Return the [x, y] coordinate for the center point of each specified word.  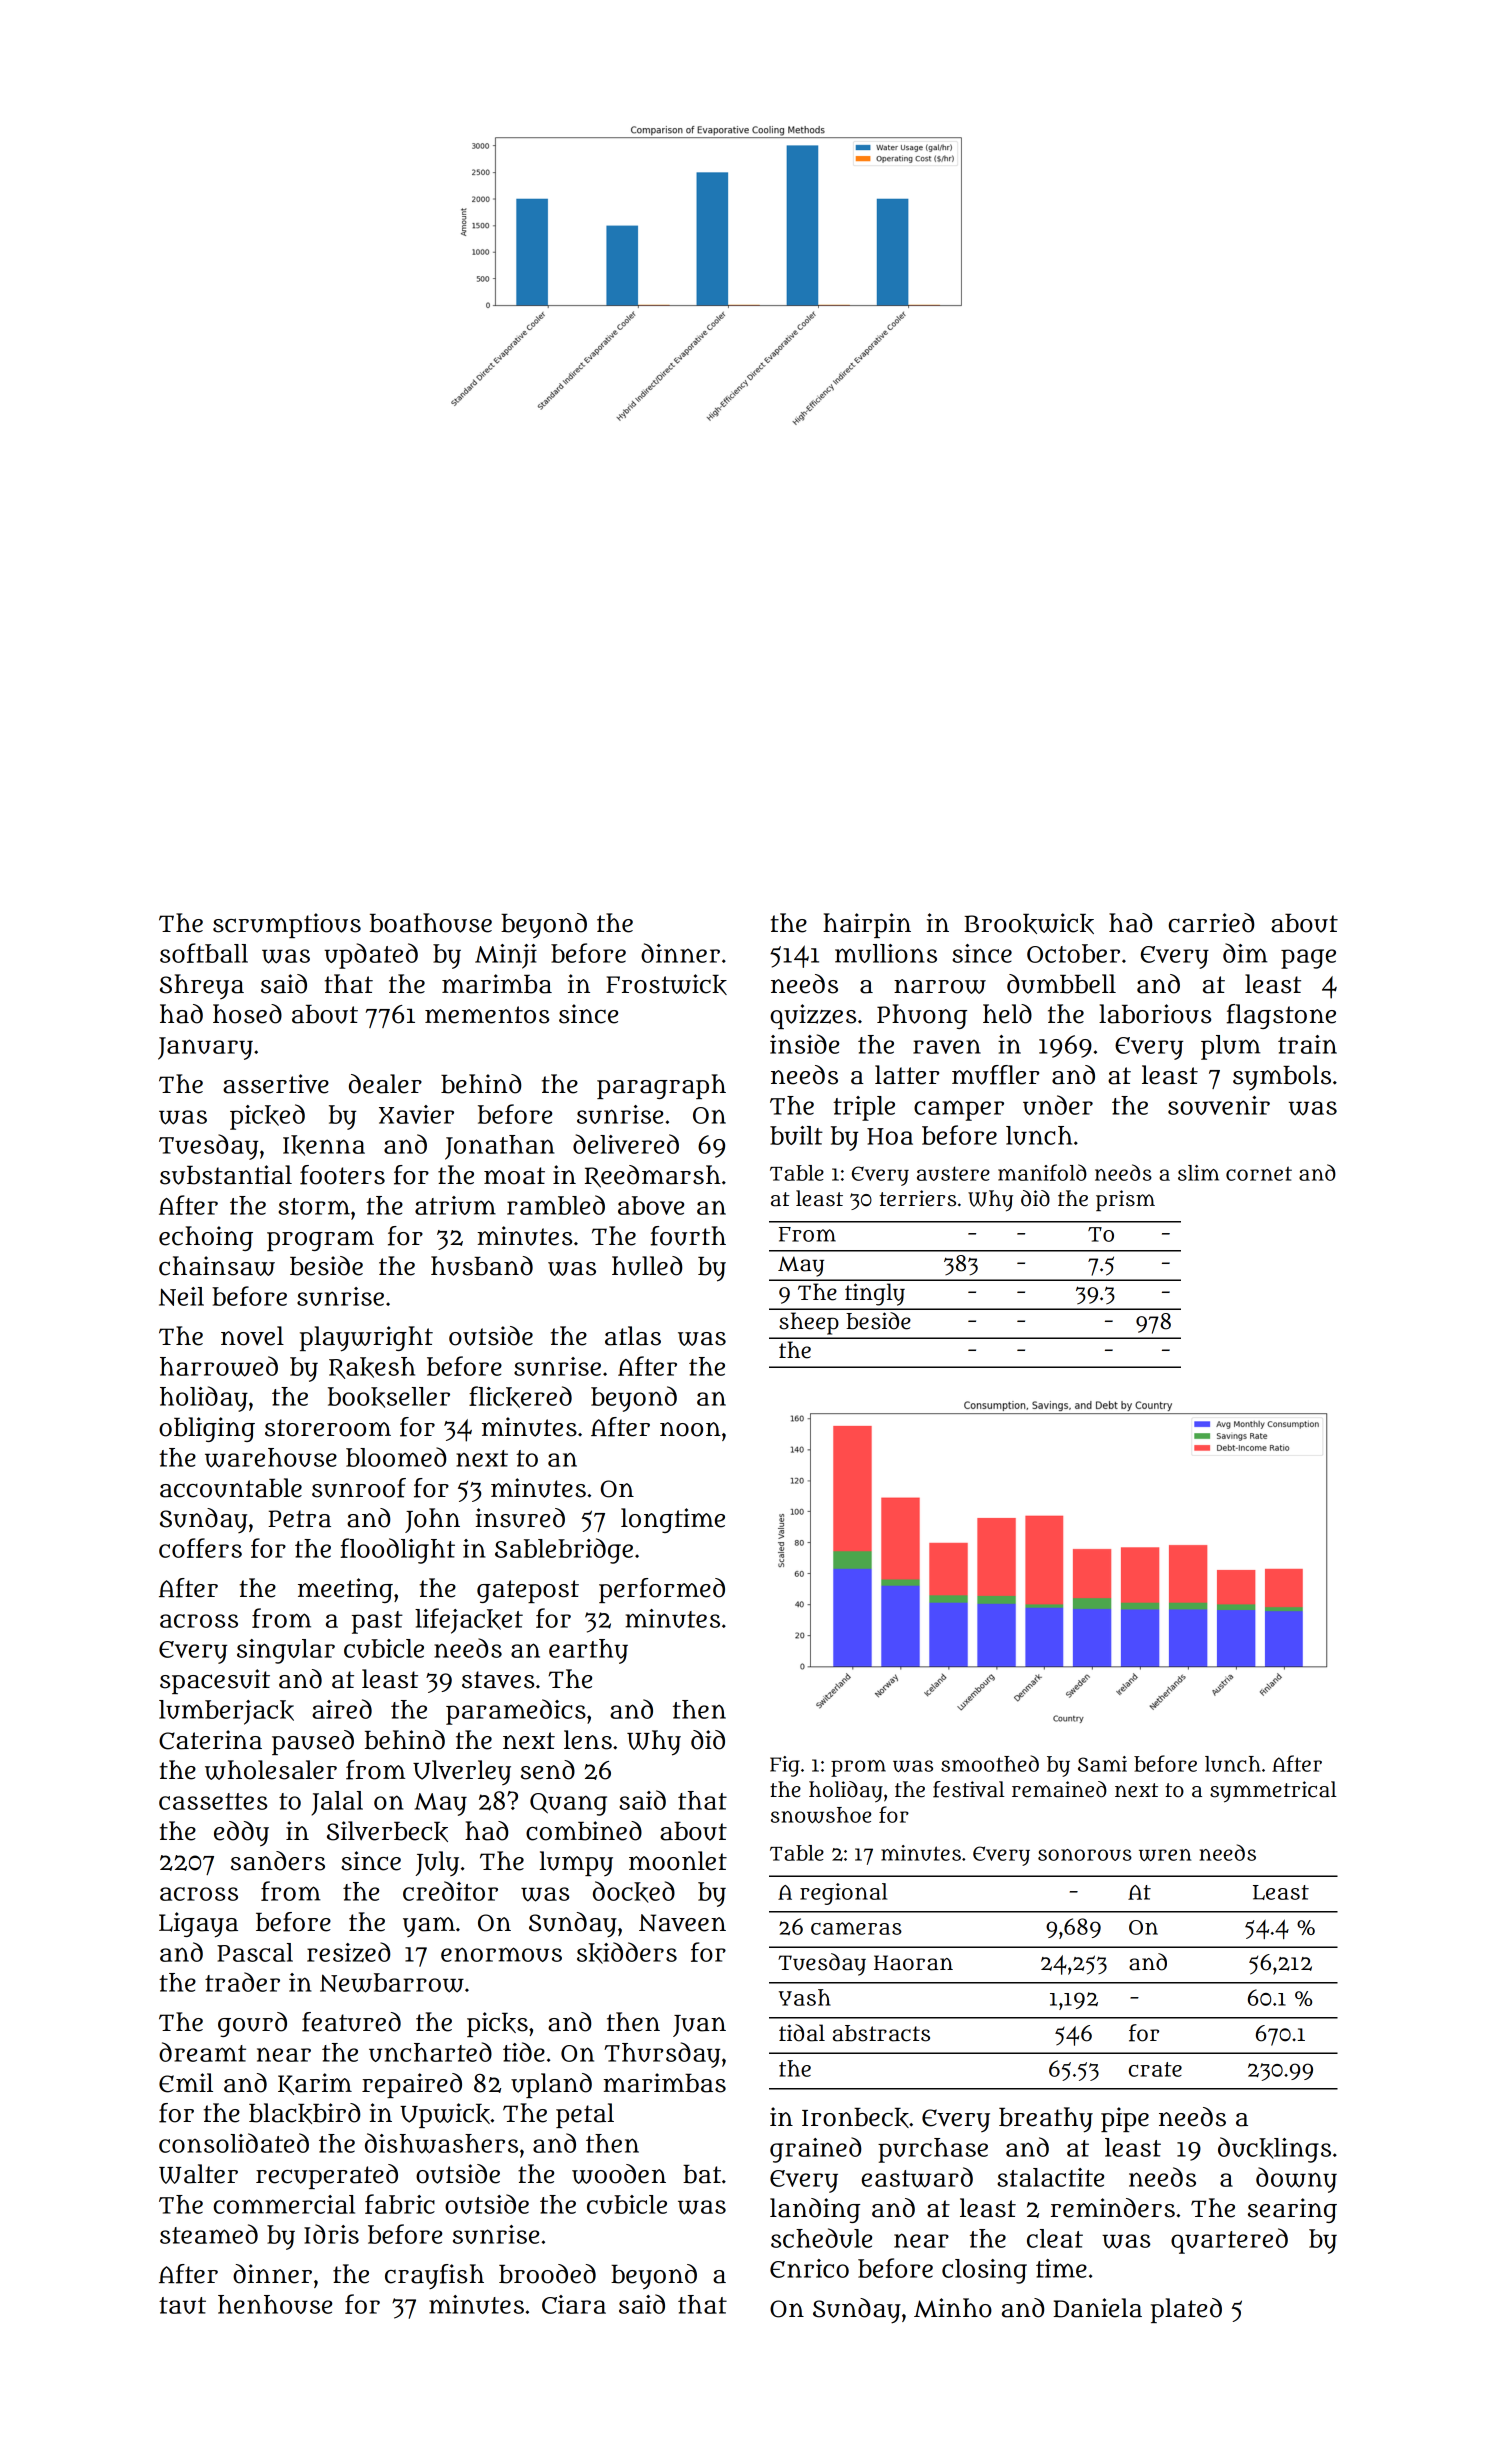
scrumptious [287, 925]
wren [1165, 1855]
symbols [1282, 1077]
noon [690, 1429]
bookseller [389, 1397]
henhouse [275, 2304]
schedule [821, 2238]
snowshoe [821, 1815]
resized [348, 1952]
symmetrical [1273, 1792]
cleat [1055, 2238]
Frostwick [666, 984]
